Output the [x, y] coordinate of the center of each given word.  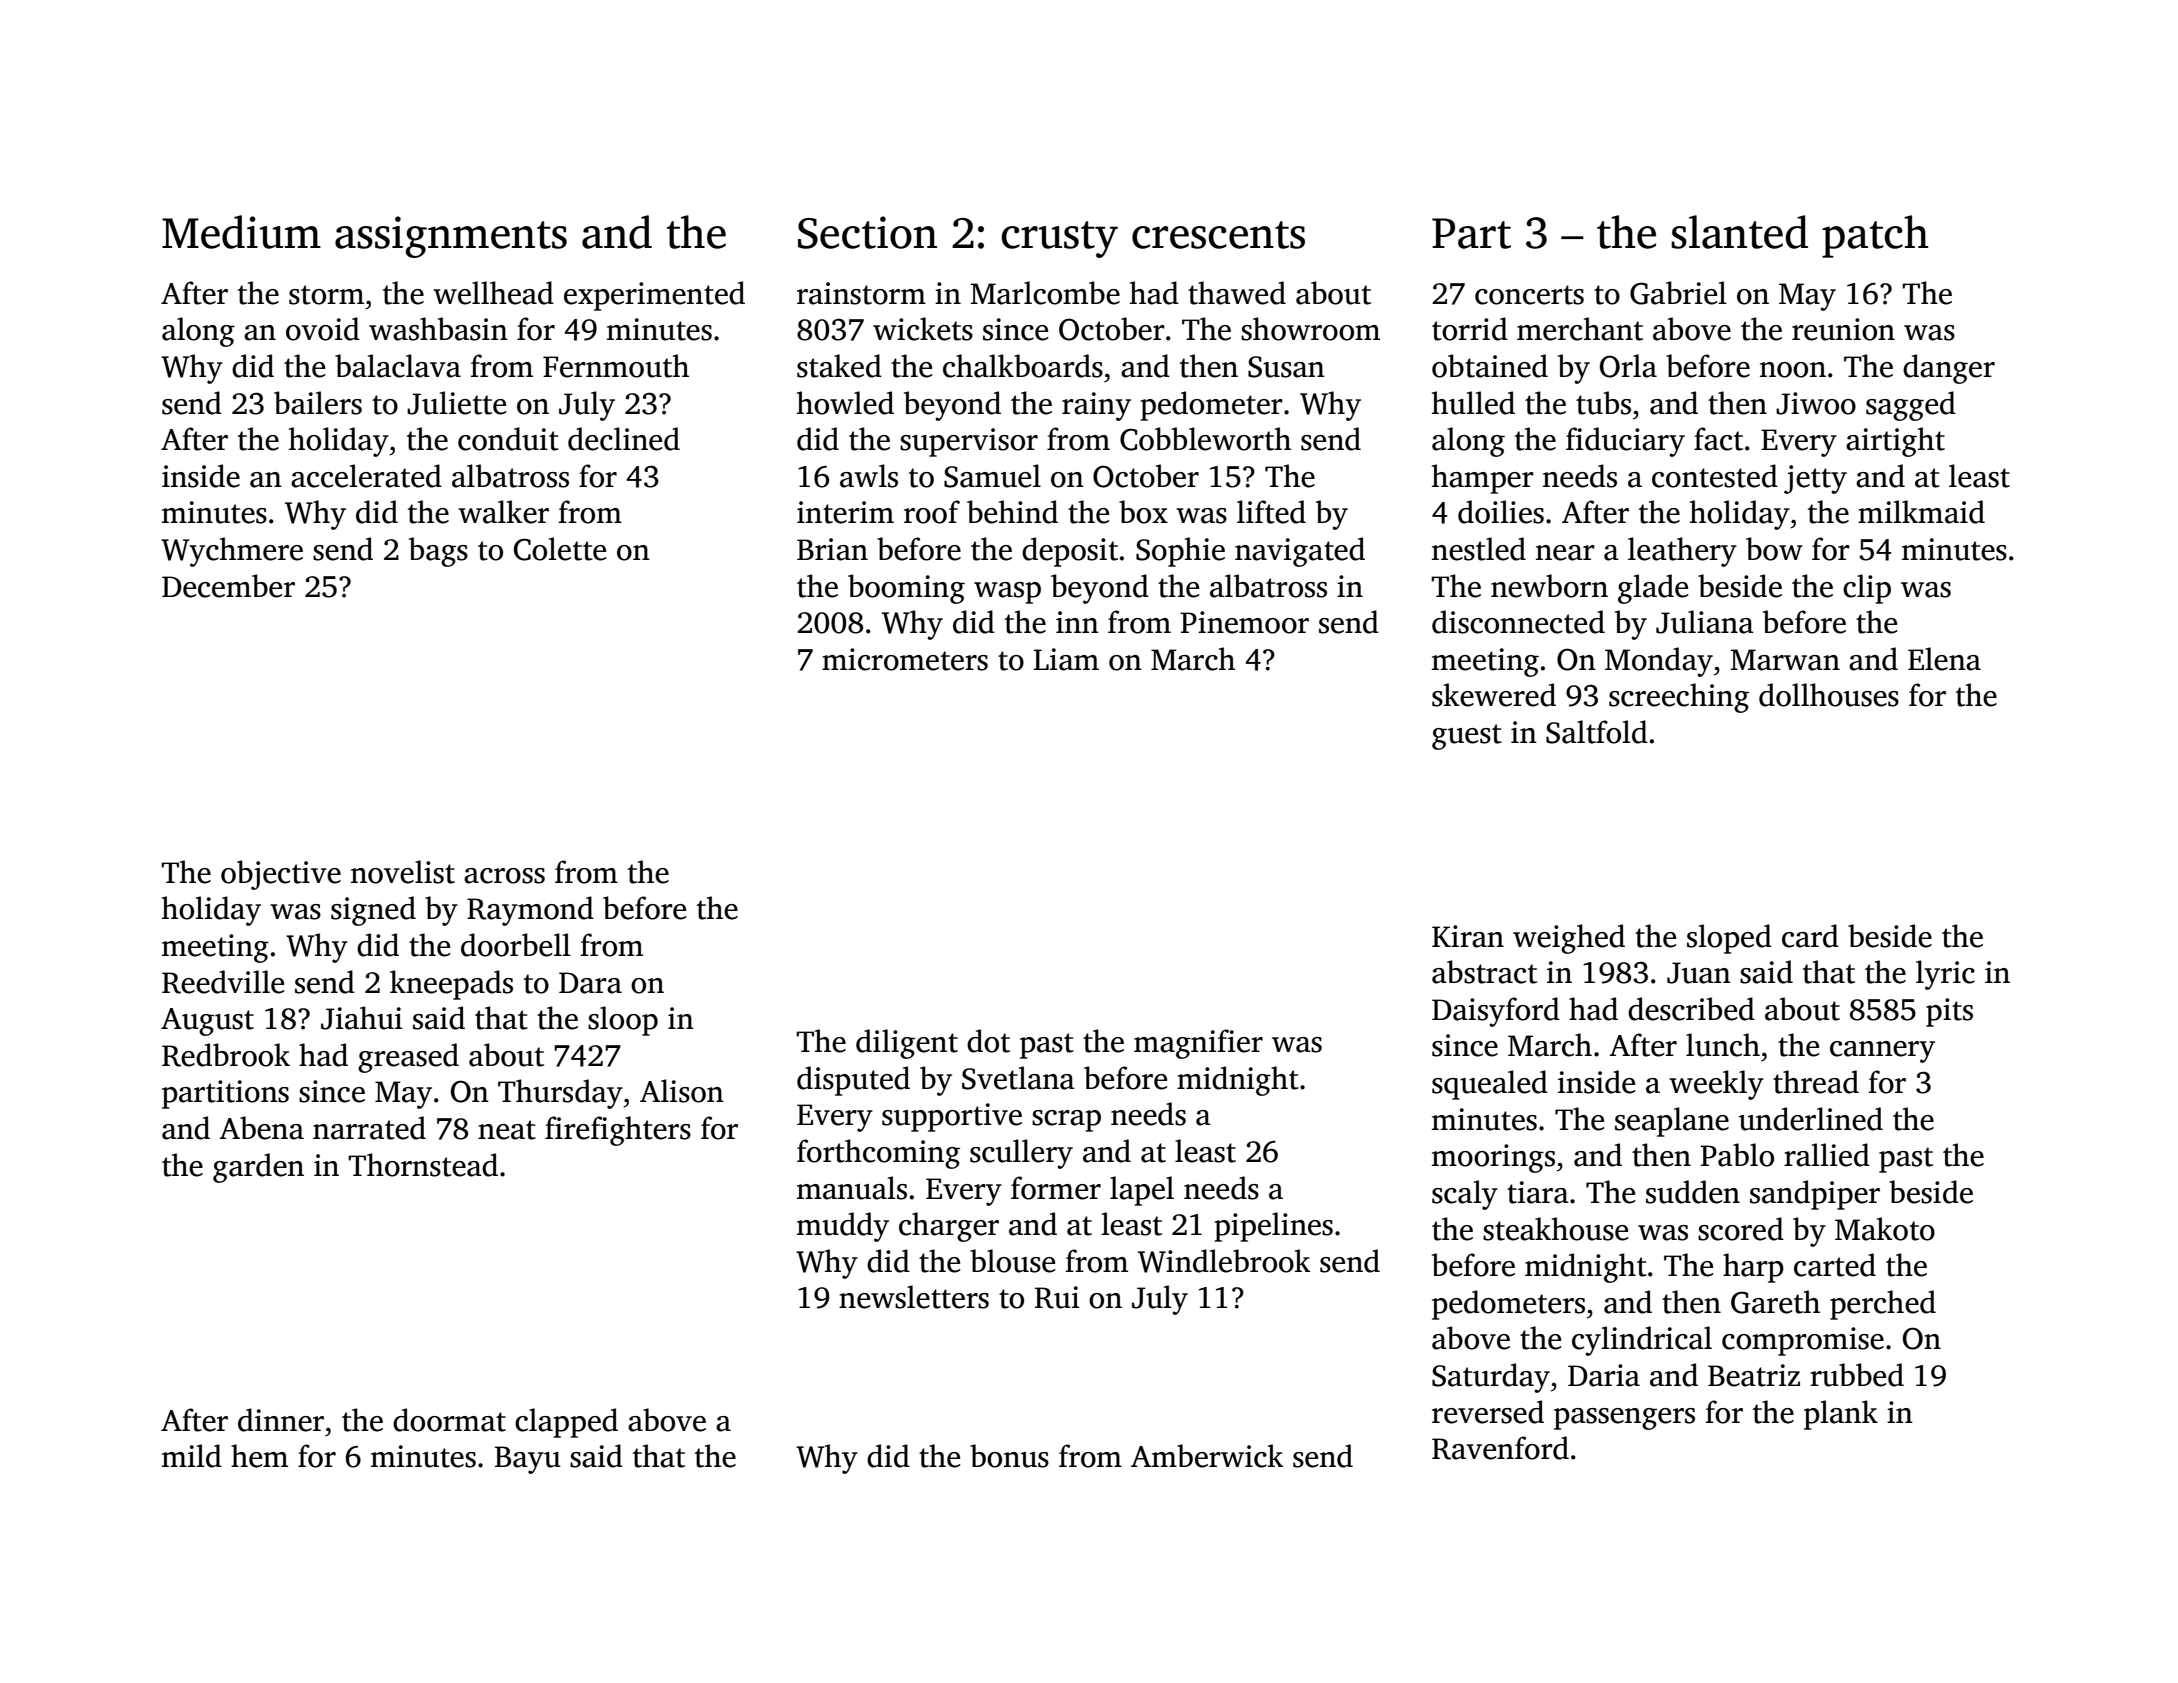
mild [192, 1456]
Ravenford [1500, 1448]
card [1810, 936]
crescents [1218, 235]
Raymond [530, 911]
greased [408, 1058]
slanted [1739, 232]
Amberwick [1207, 1456]
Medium [241, 232]
